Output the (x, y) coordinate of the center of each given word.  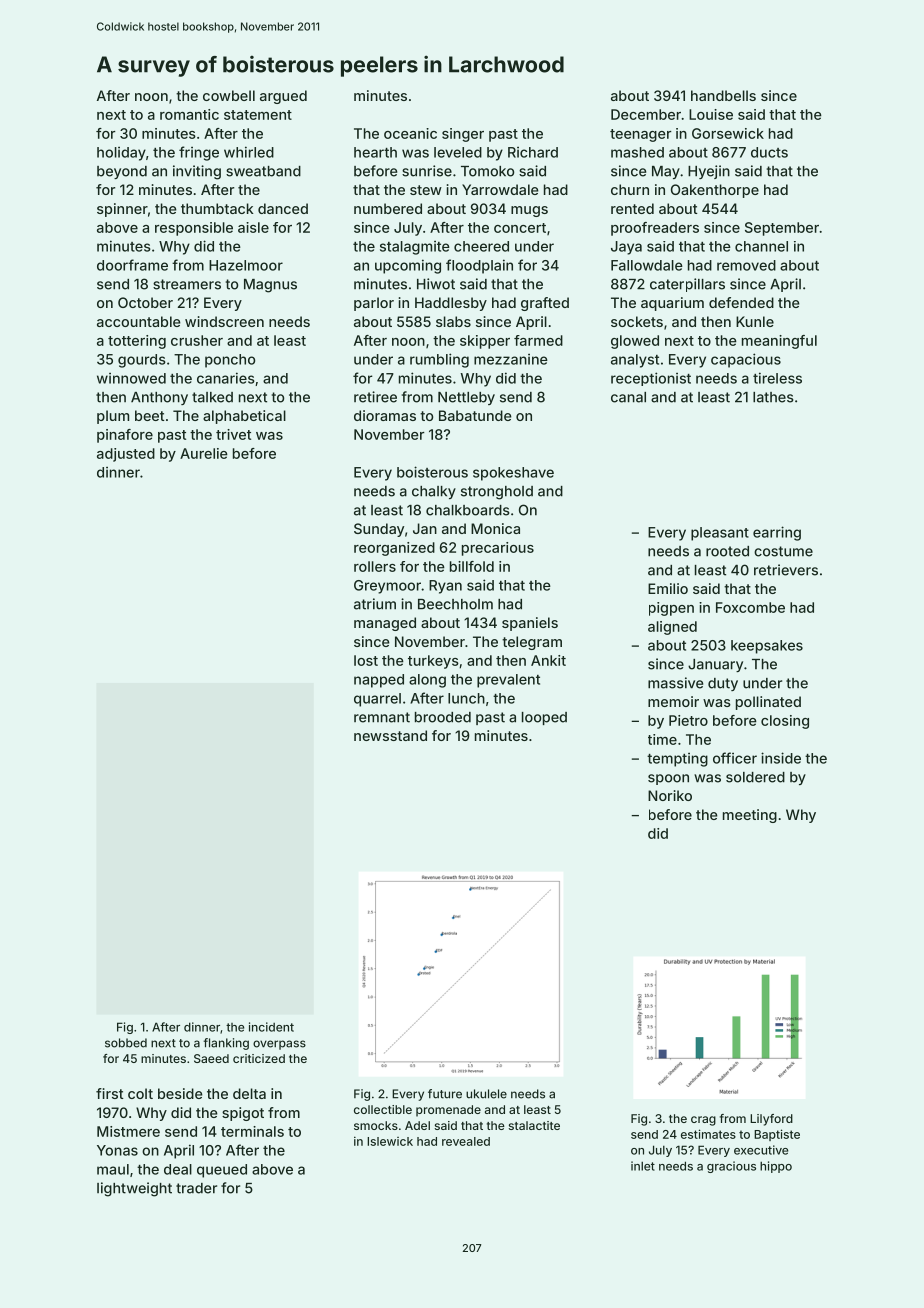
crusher (197, 340)
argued (283, 97)
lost (366, 660)
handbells (723, 95)
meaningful (779, 342)
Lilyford (771, 1120)
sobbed (126, 1043)
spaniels (530, 624)
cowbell (229, 95)
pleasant (720, 534)
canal (628, 397)
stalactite (534, 1125)
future (445, 1094)
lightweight (134, 1189)
